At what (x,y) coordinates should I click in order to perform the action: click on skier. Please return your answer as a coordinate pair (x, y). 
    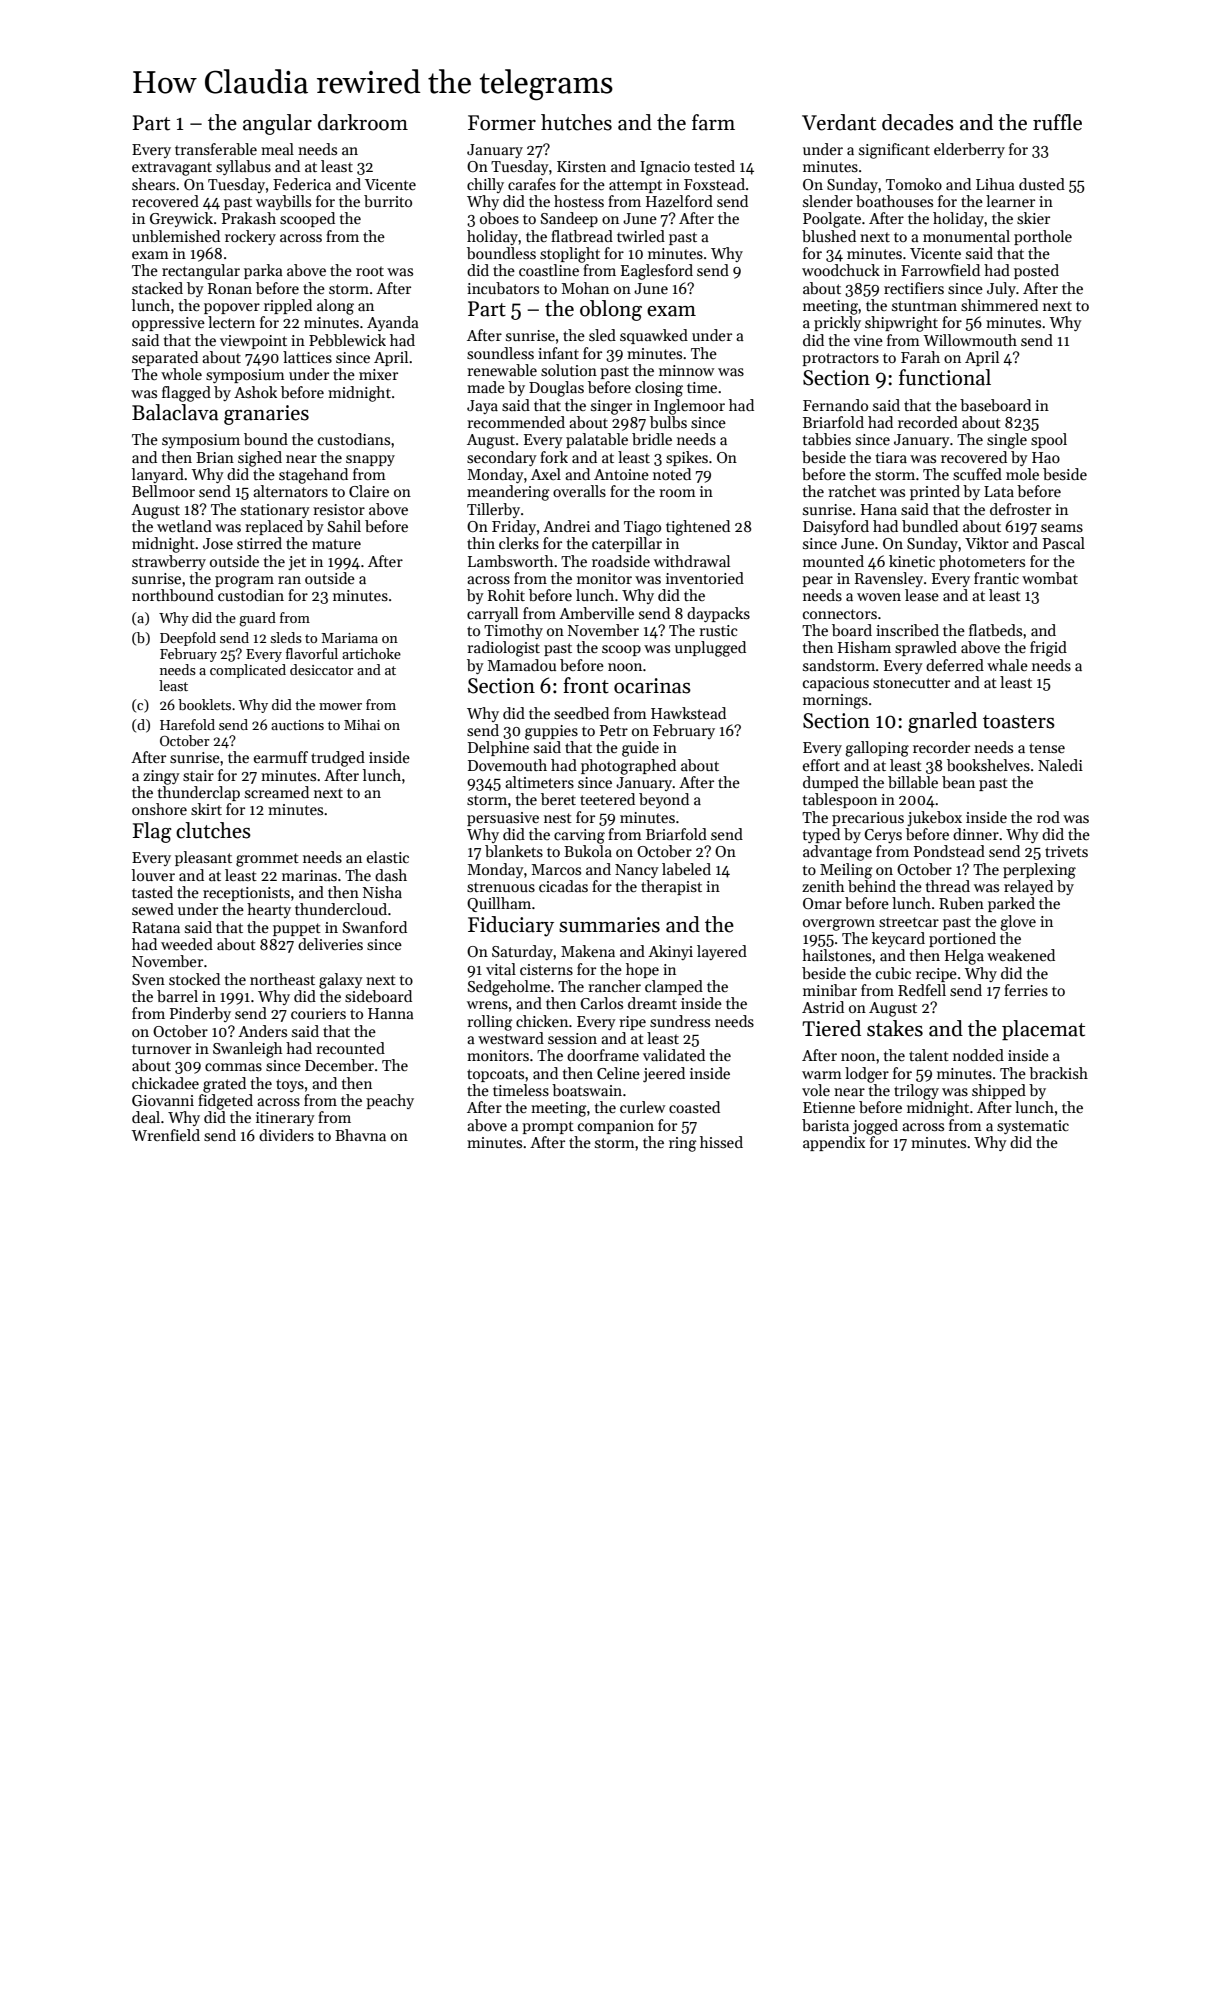
    Looking at the image, I should click on (1033, 218).
